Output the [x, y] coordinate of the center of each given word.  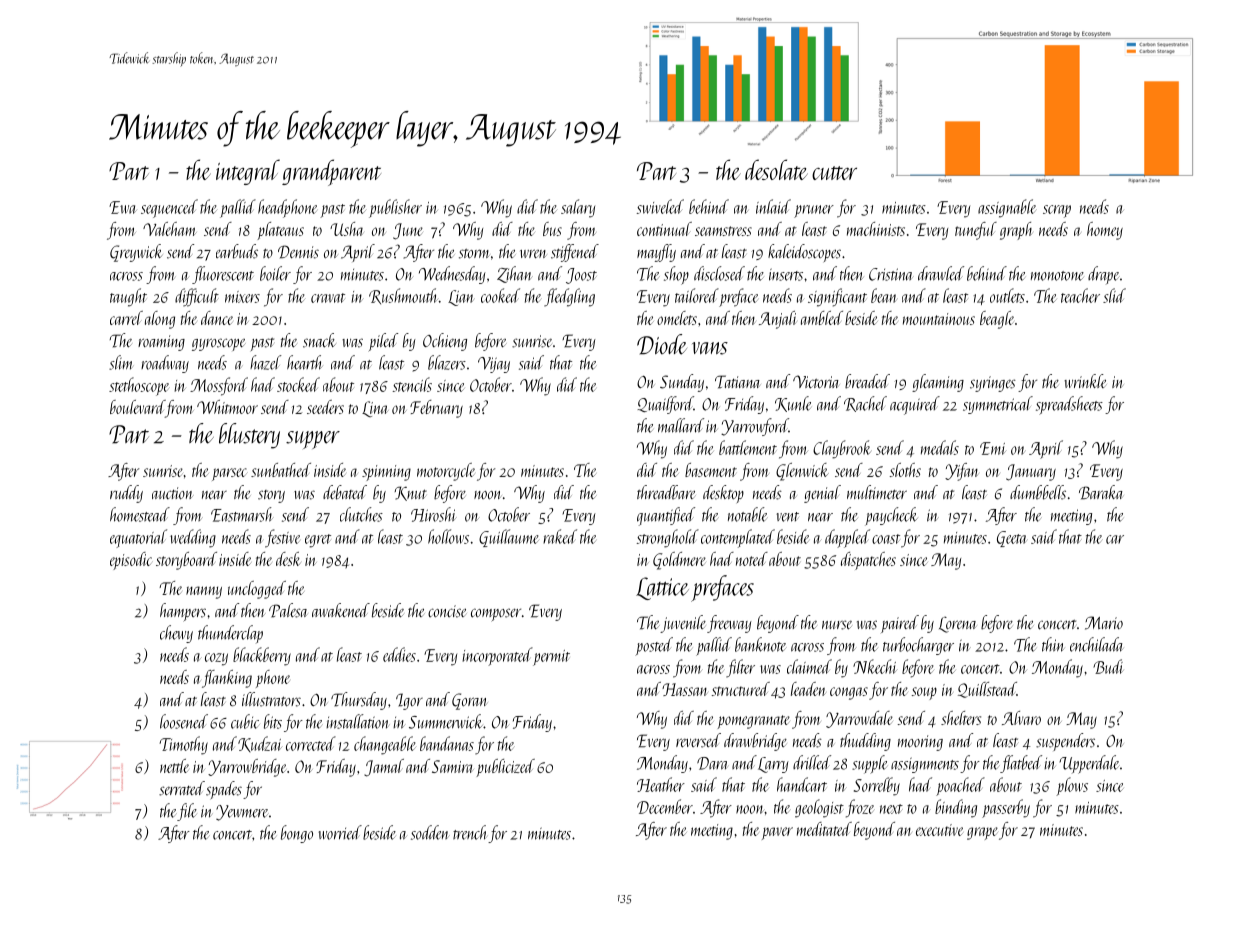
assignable [1007, 208]
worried [340, 832]
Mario [1104, 623]
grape [982, 833]
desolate [776, 169]
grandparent [331, 172]
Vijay [494, 365]
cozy [216, 659]
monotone [1057, 276]
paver [777, 833]
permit [551, 658]
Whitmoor [227, 407]
